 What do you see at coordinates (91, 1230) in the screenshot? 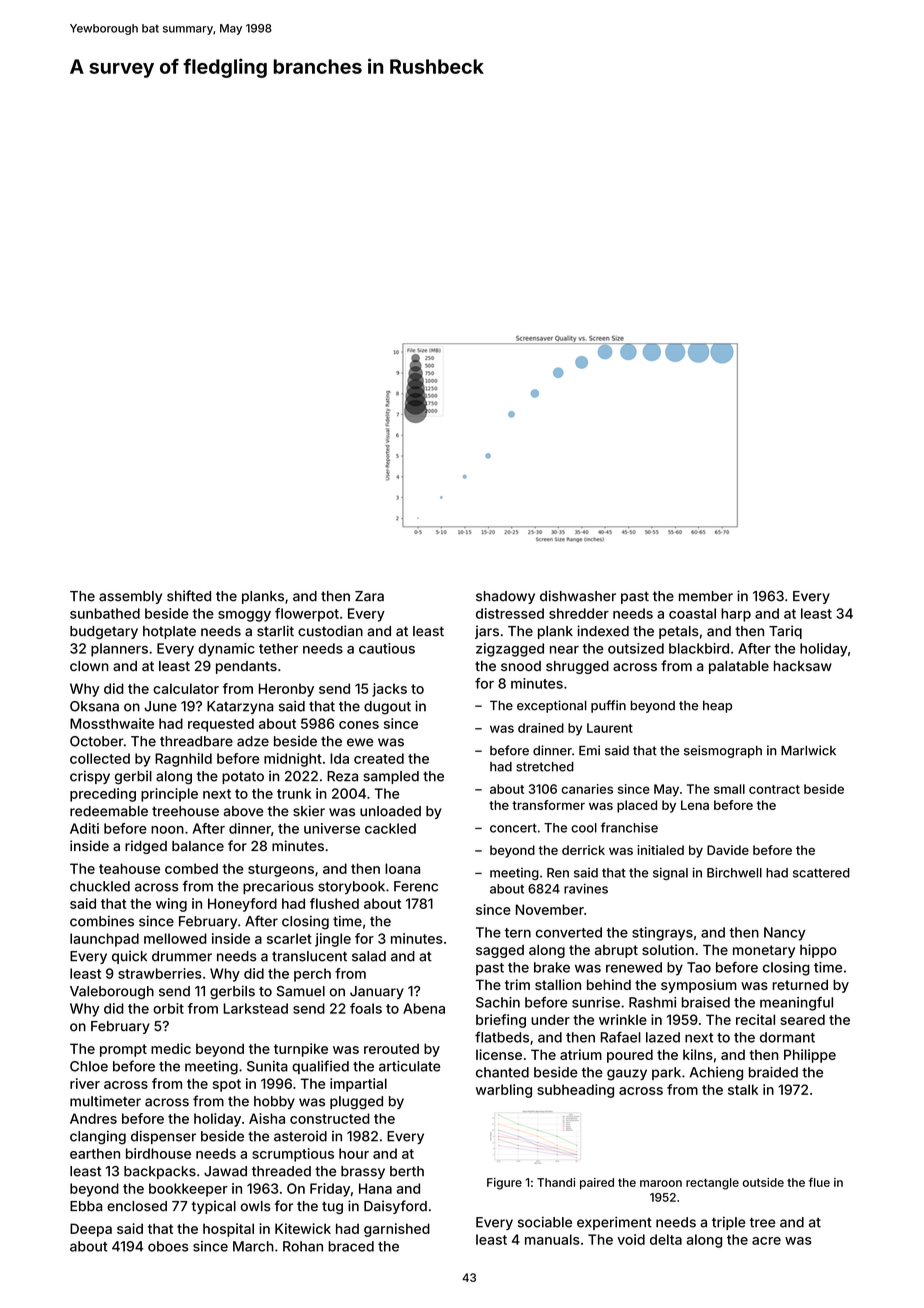
I see `Deepa` at bounding box center [91, 1230].
